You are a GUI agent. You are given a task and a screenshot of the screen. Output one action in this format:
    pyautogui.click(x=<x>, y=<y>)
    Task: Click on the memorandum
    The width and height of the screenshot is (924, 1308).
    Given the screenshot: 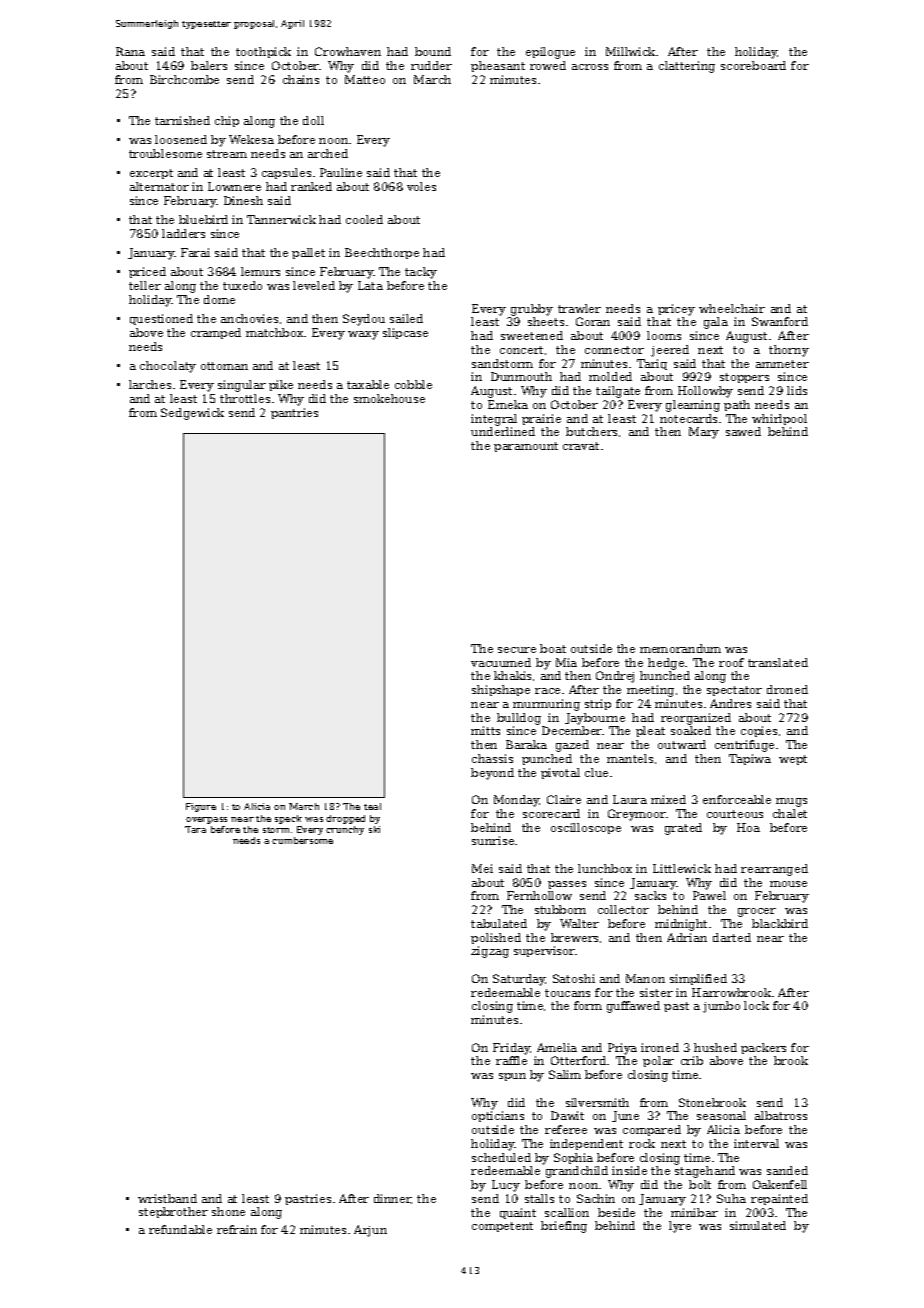 What is the action you would take?
    pyautogui.click(x=680, y=648)
